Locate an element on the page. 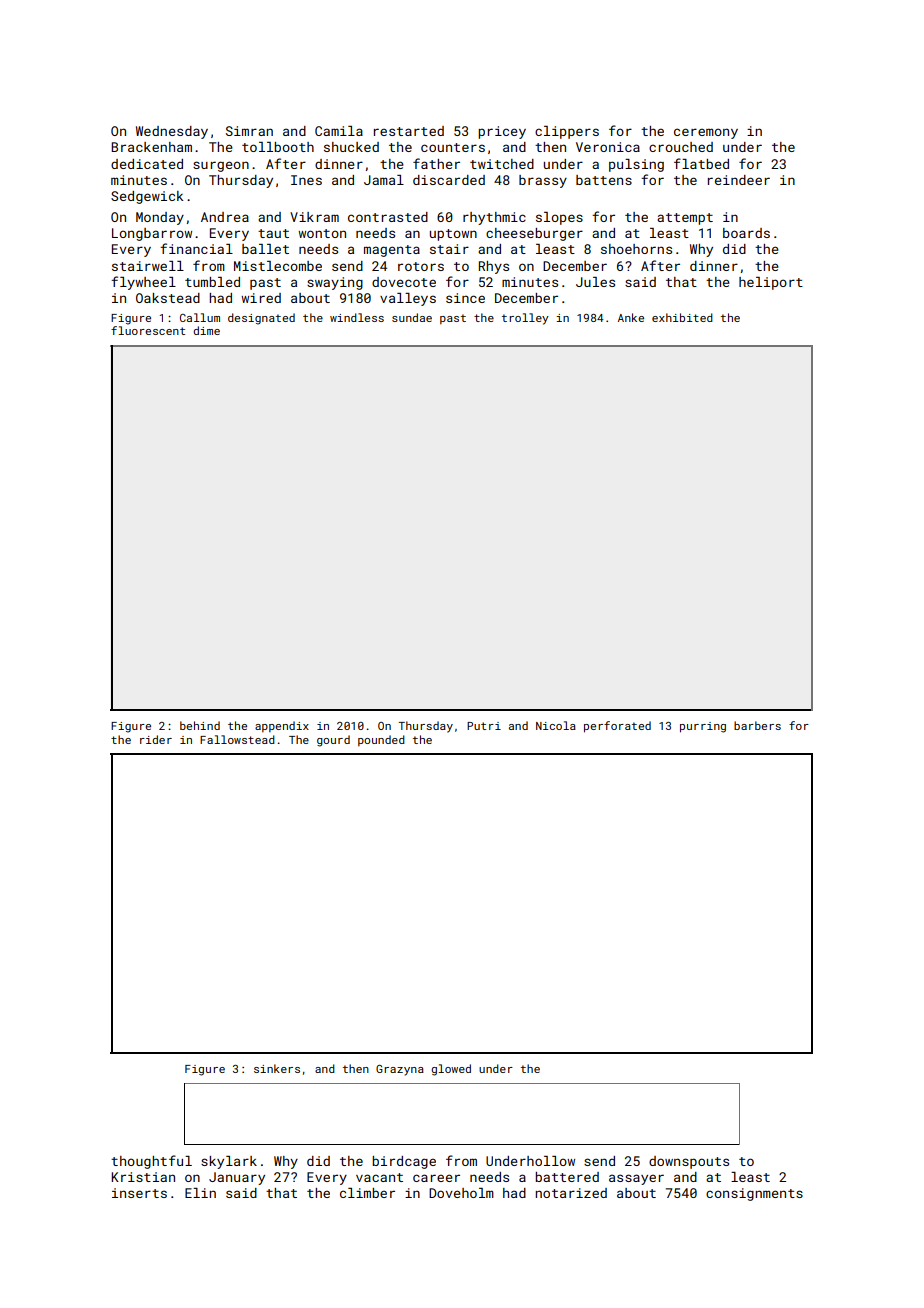  discarded is located at coordinates (449, 180).
